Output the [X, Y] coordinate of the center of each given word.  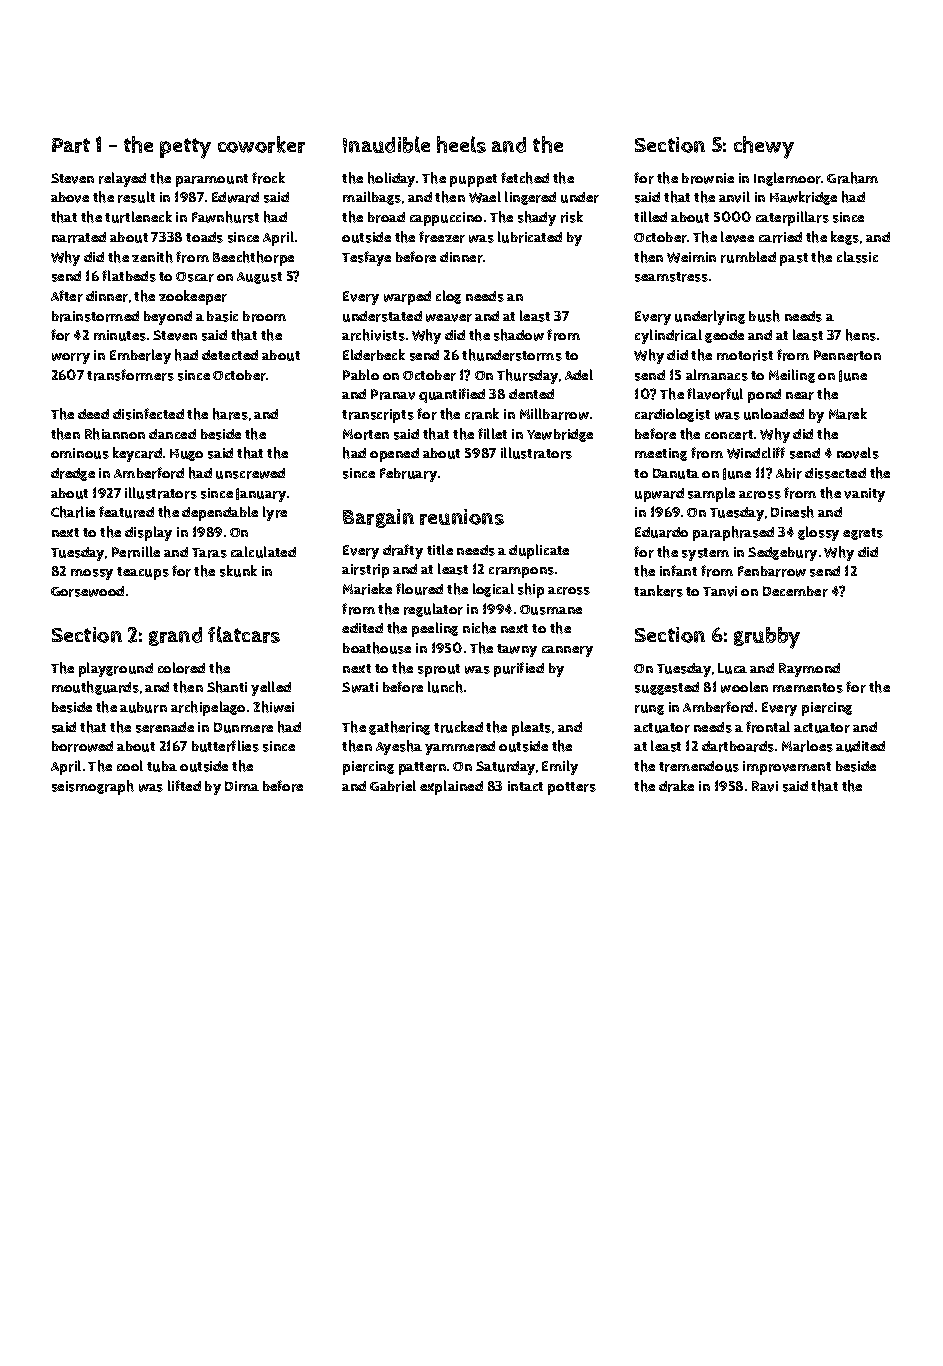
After [67, 296]
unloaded [774, 414]
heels [461, 144]
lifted [184, 785]
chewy [764, 147]
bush [764, 316]
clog [448, 297]
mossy [92, 574]
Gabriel [393, 786]
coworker [261, 144]
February [408, 475]
